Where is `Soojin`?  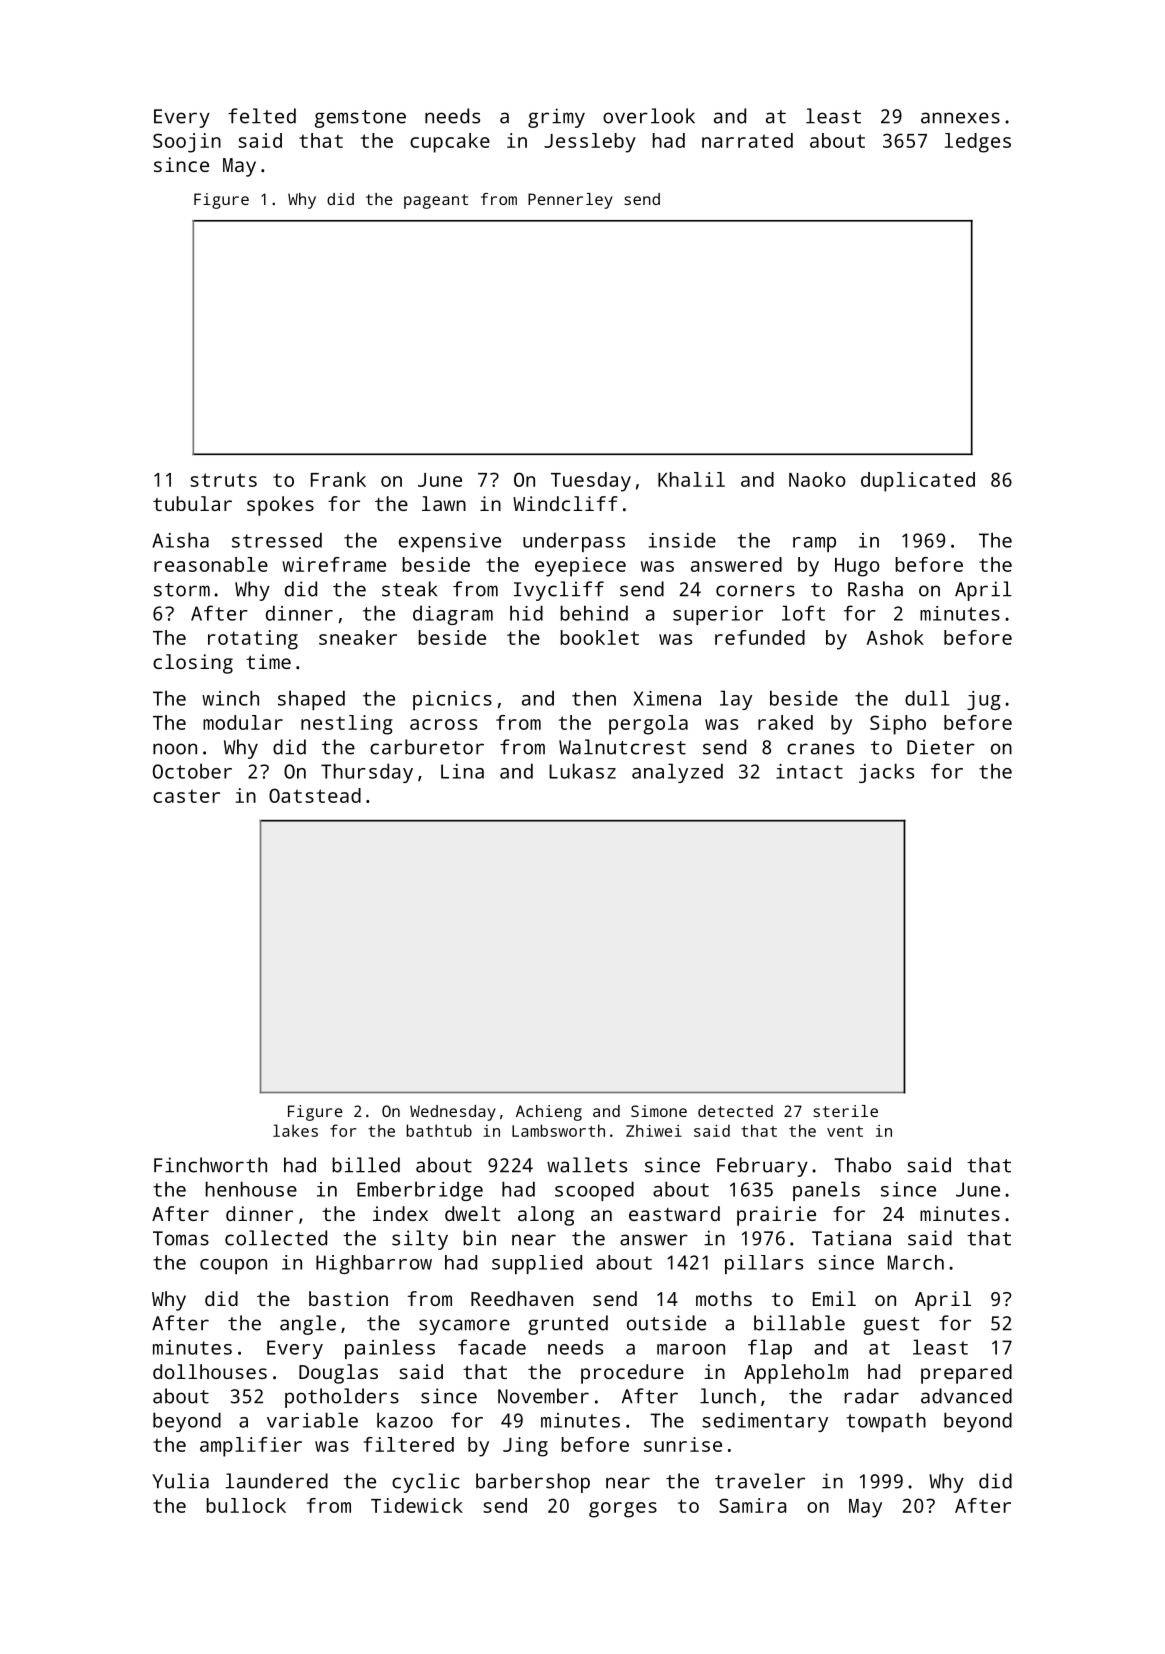
Soojin is located at coordinates (187, 143).
